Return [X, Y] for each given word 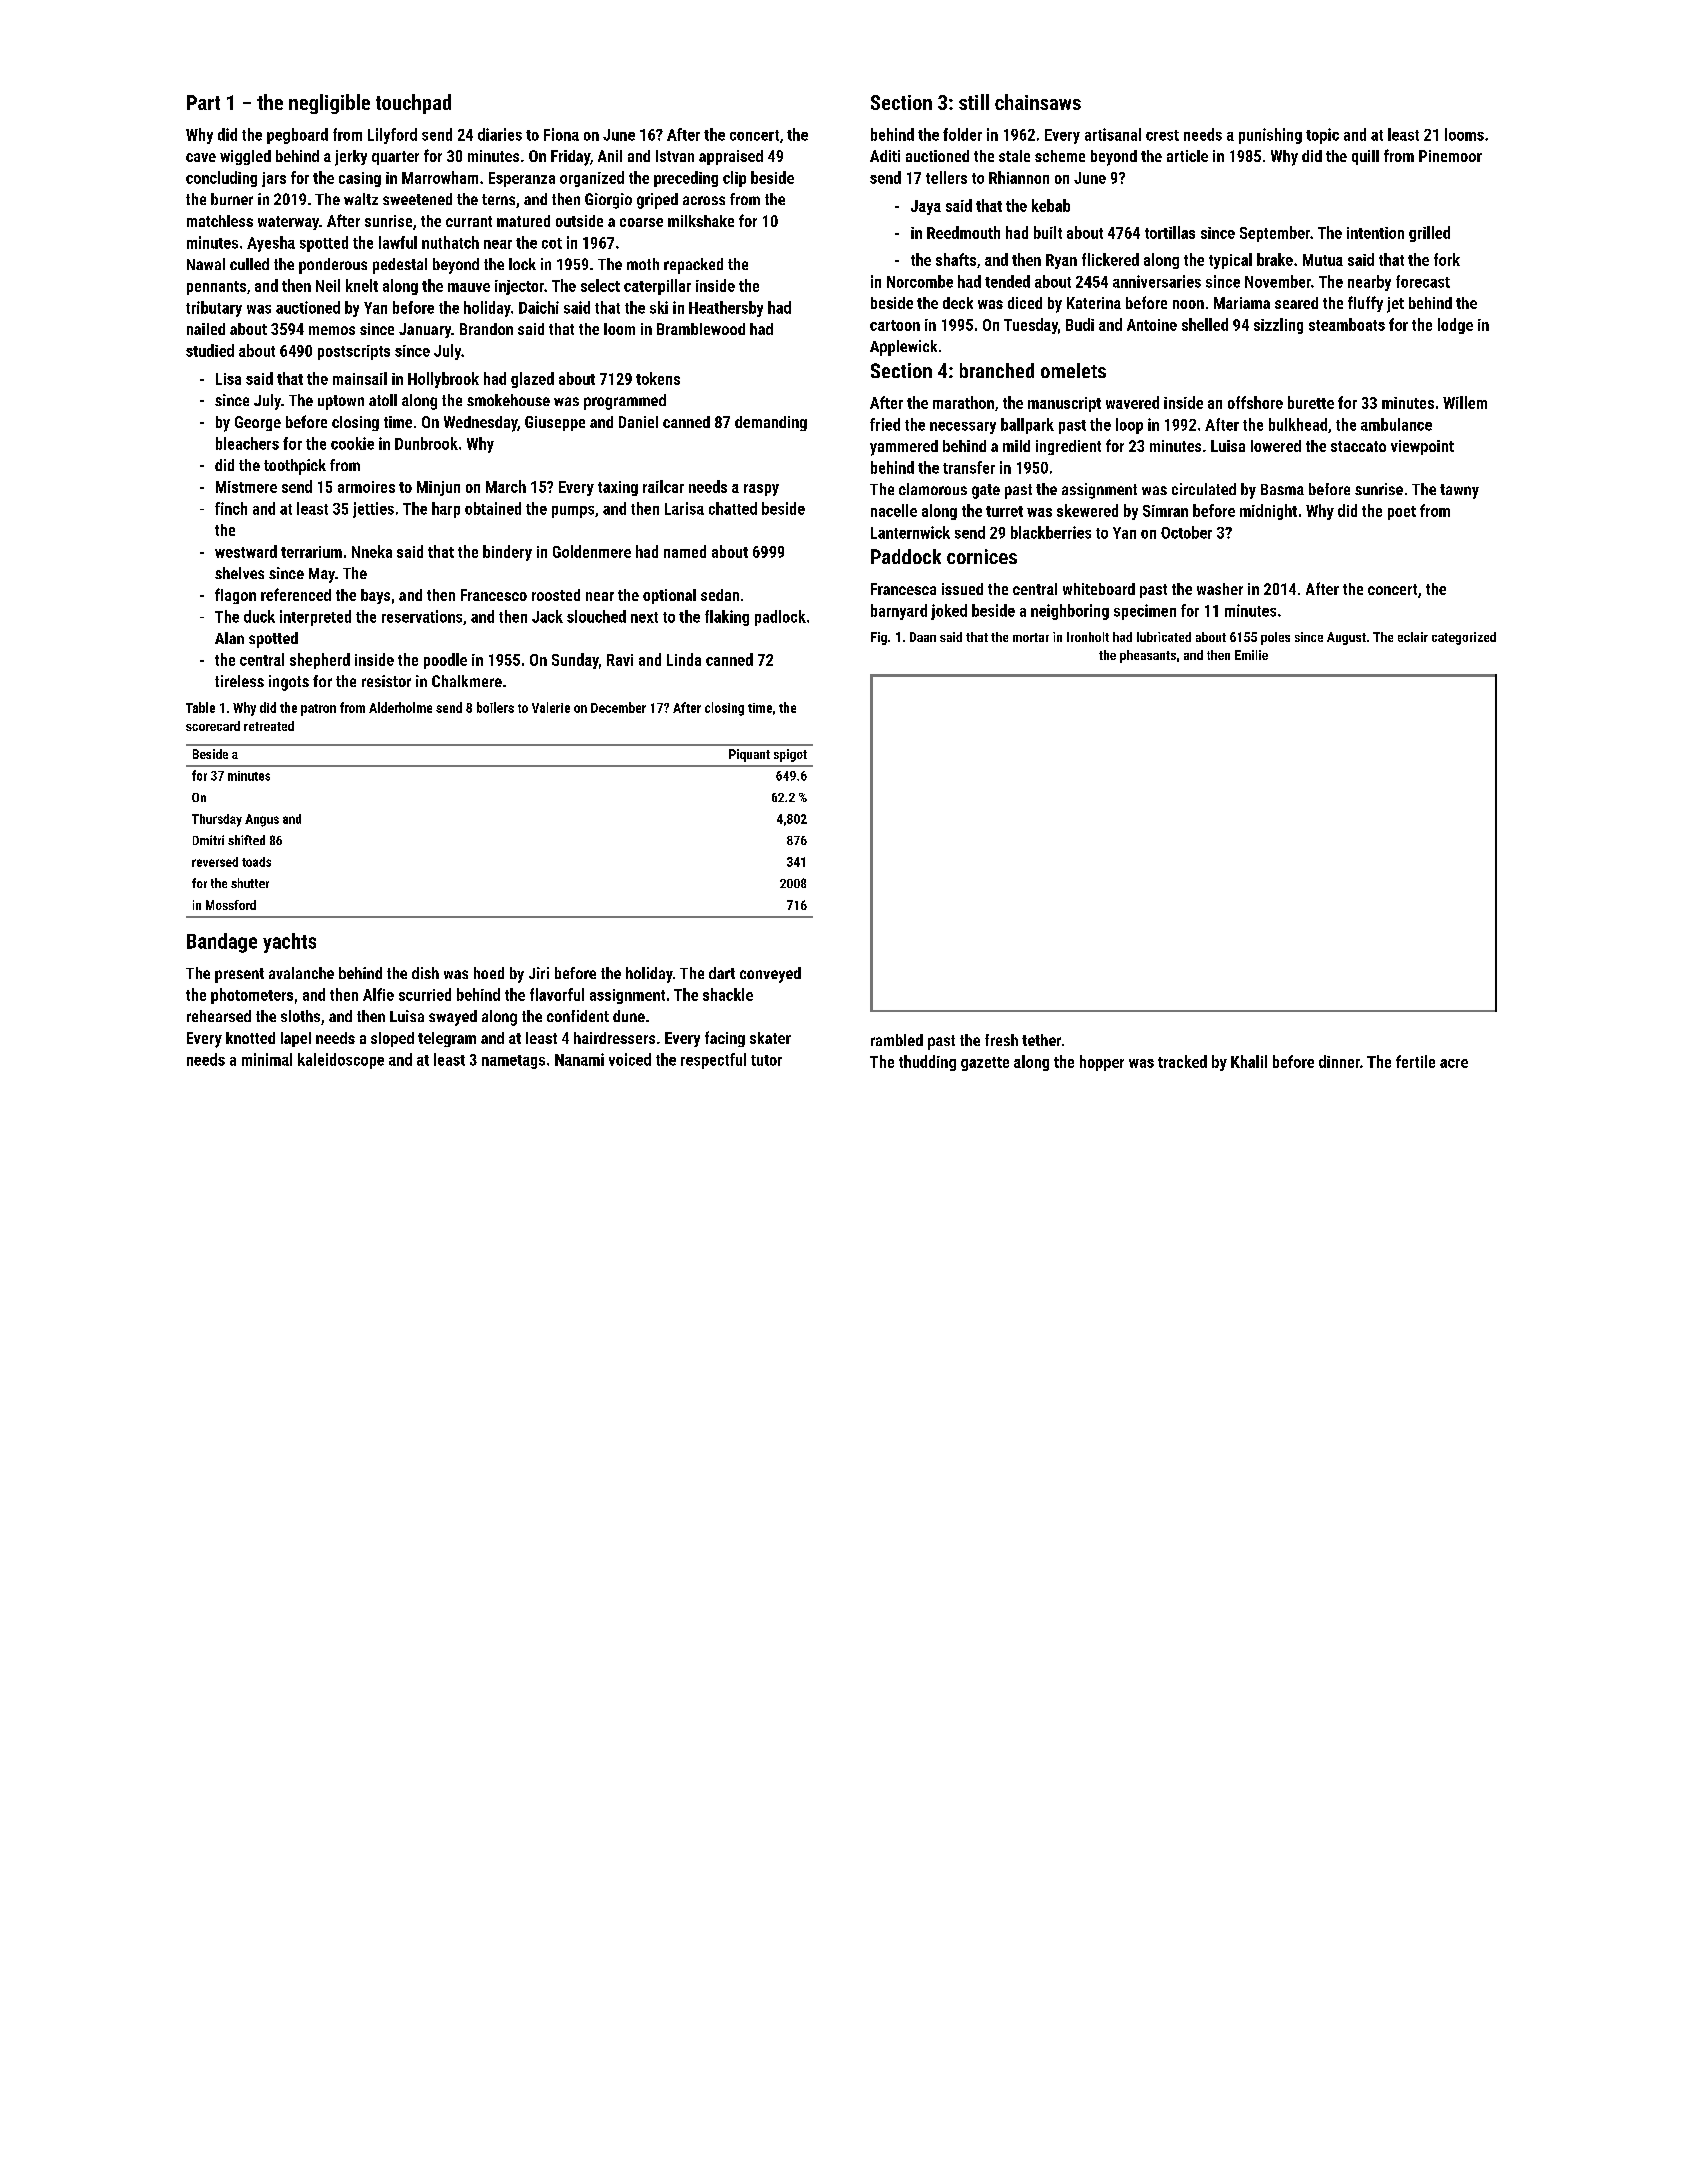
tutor [766, 1060]
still [974, 102]
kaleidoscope [341, 1061]
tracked [1182, 1061]
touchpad [413, 104]
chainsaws [1038, 102]
